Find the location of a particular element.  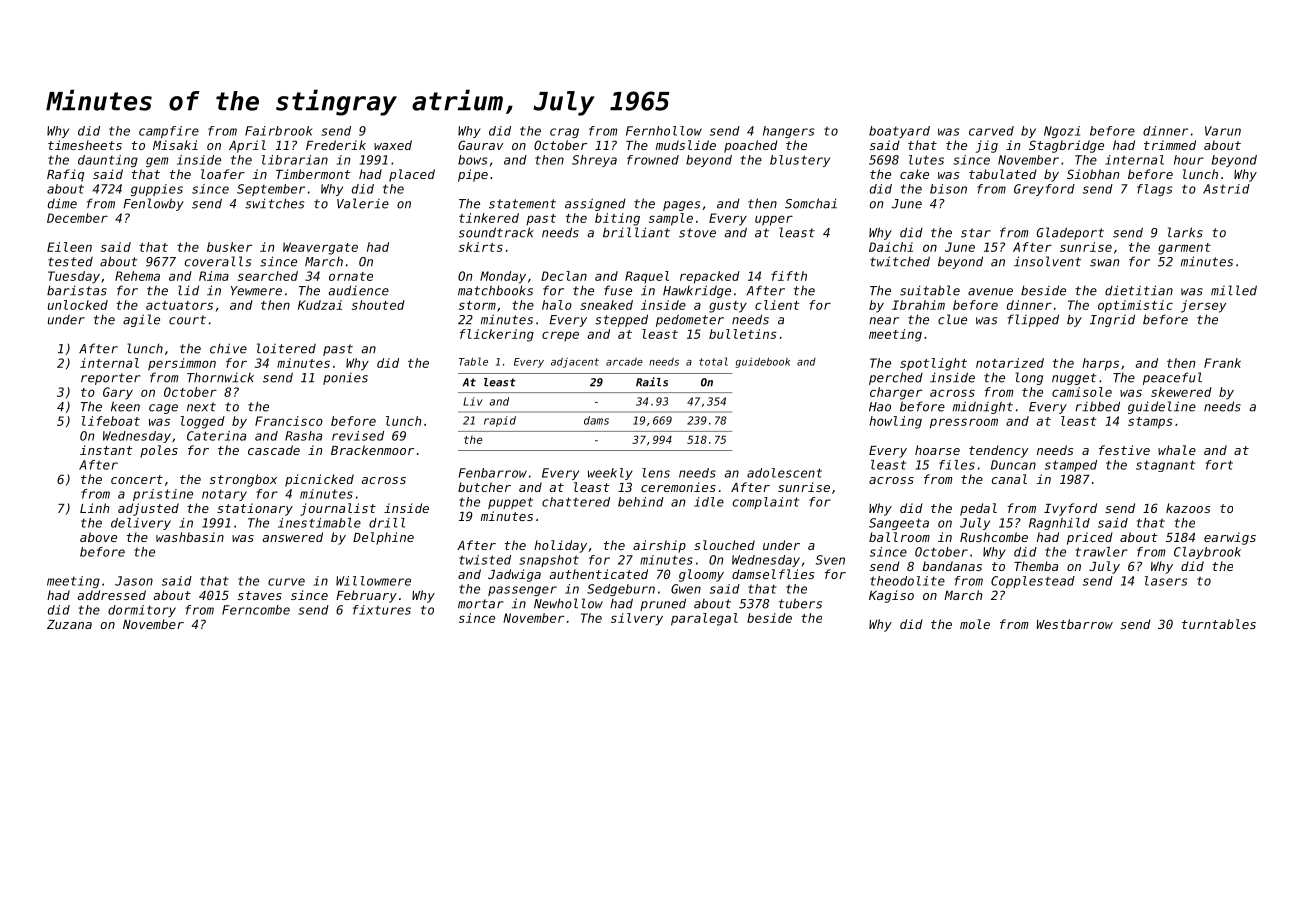

midnight is located at coordinates (983, 407).
